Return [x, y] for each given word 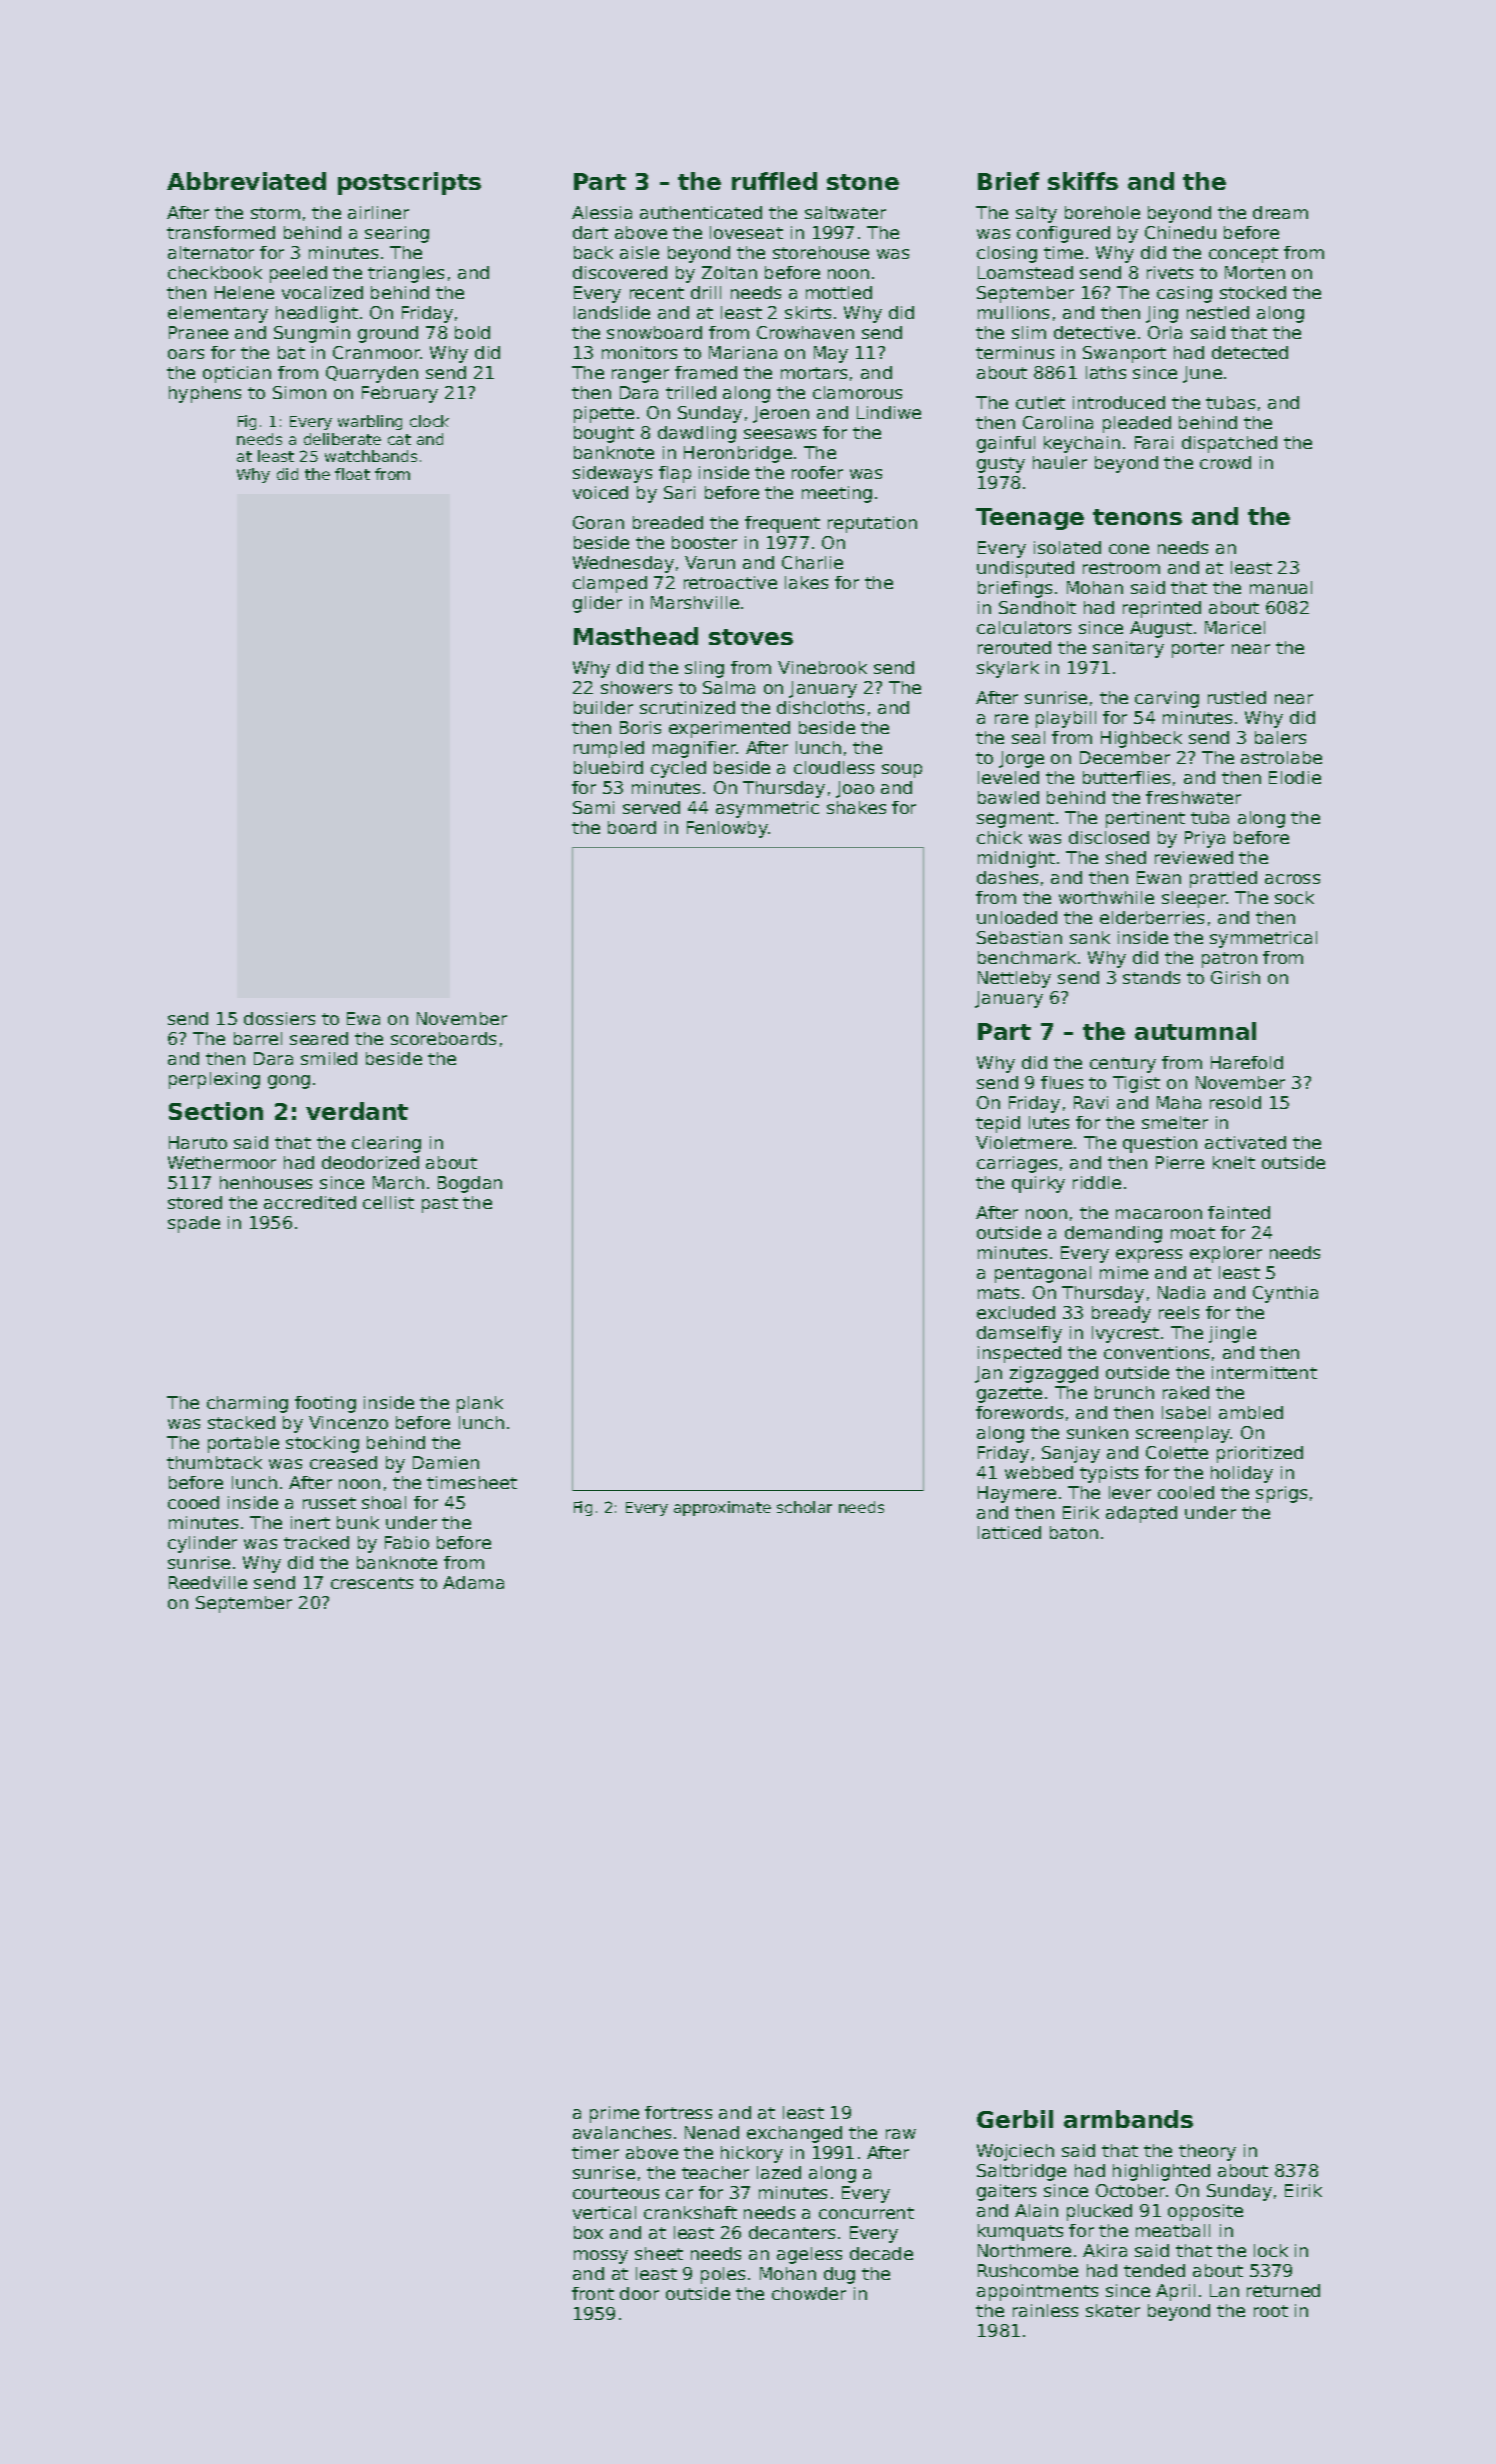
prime [614, 2114]
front [593, 2293]
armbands [1128, 2119]
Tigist [1136, 1084]
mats [998, 1293]
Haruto [198, 1142]
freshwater [1193, 797]
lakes [806, 582]
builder [603, 707]
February [400, 394]
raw [901, 2134]
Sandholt [1037, 607]
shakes [856, 807]
